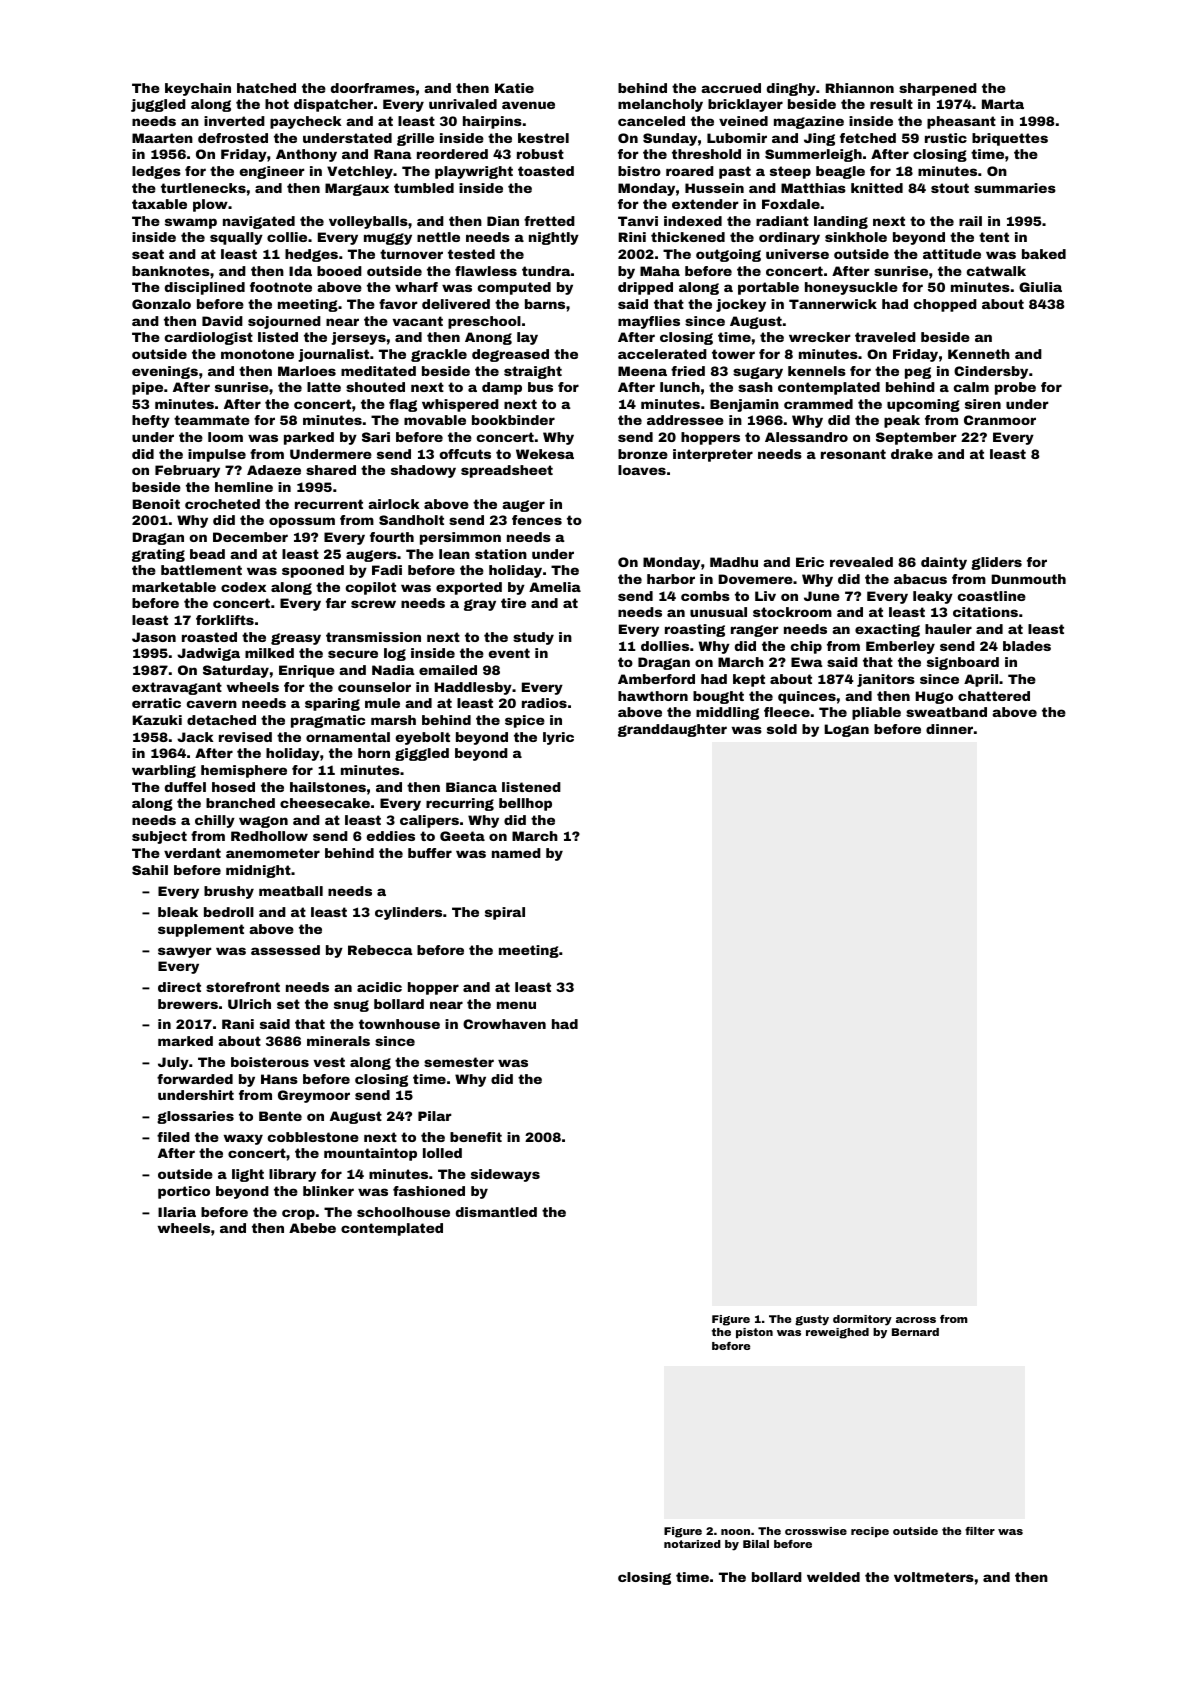 This document has height=1701, width=1203. Describe the element at coordinates (312, 1228) in the document. I see `Abebe` at that location.
